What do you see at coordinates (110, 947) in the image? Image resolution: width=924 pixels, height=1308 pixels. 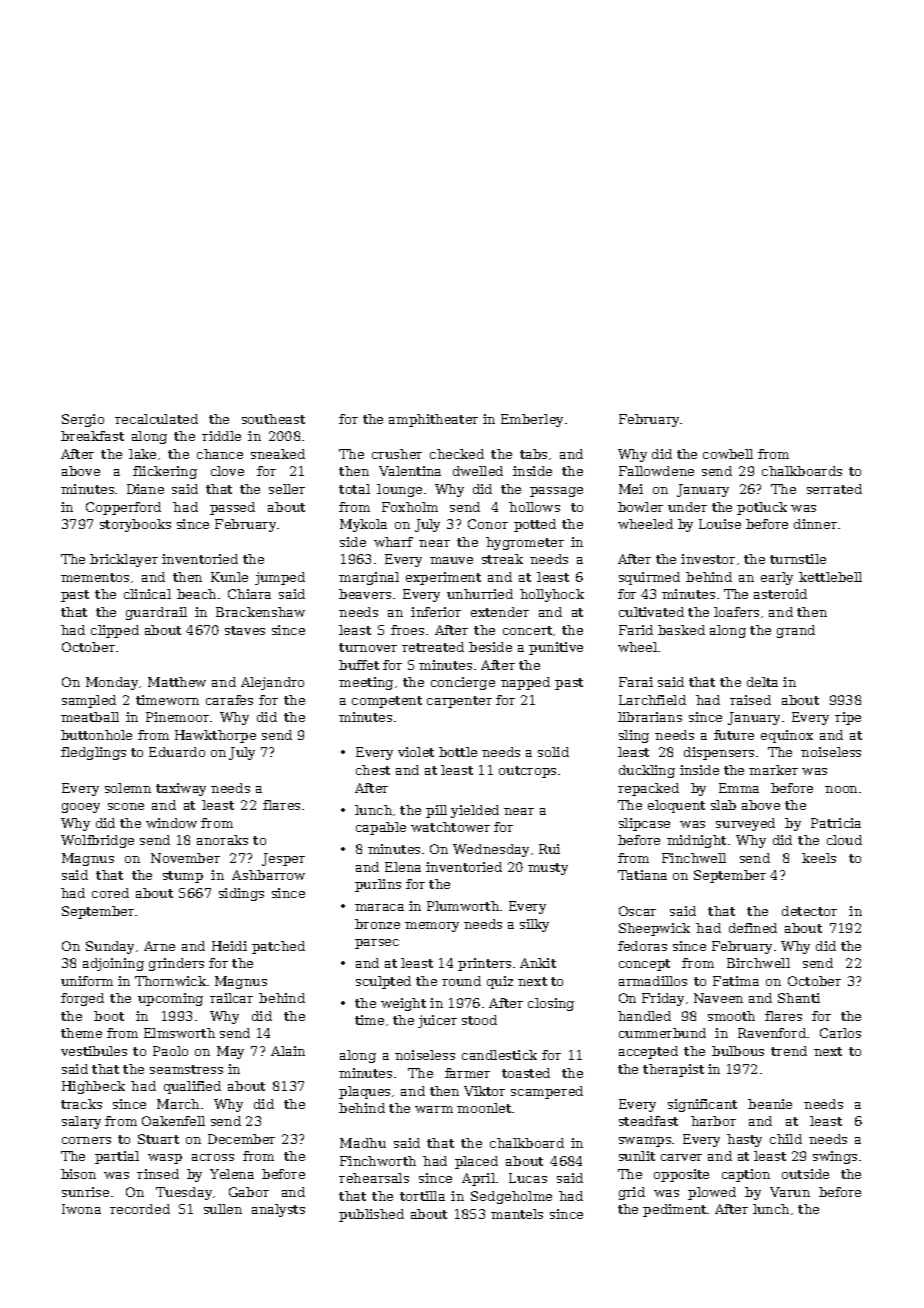 I see `Sunday` at bounding box center [110, 947].
